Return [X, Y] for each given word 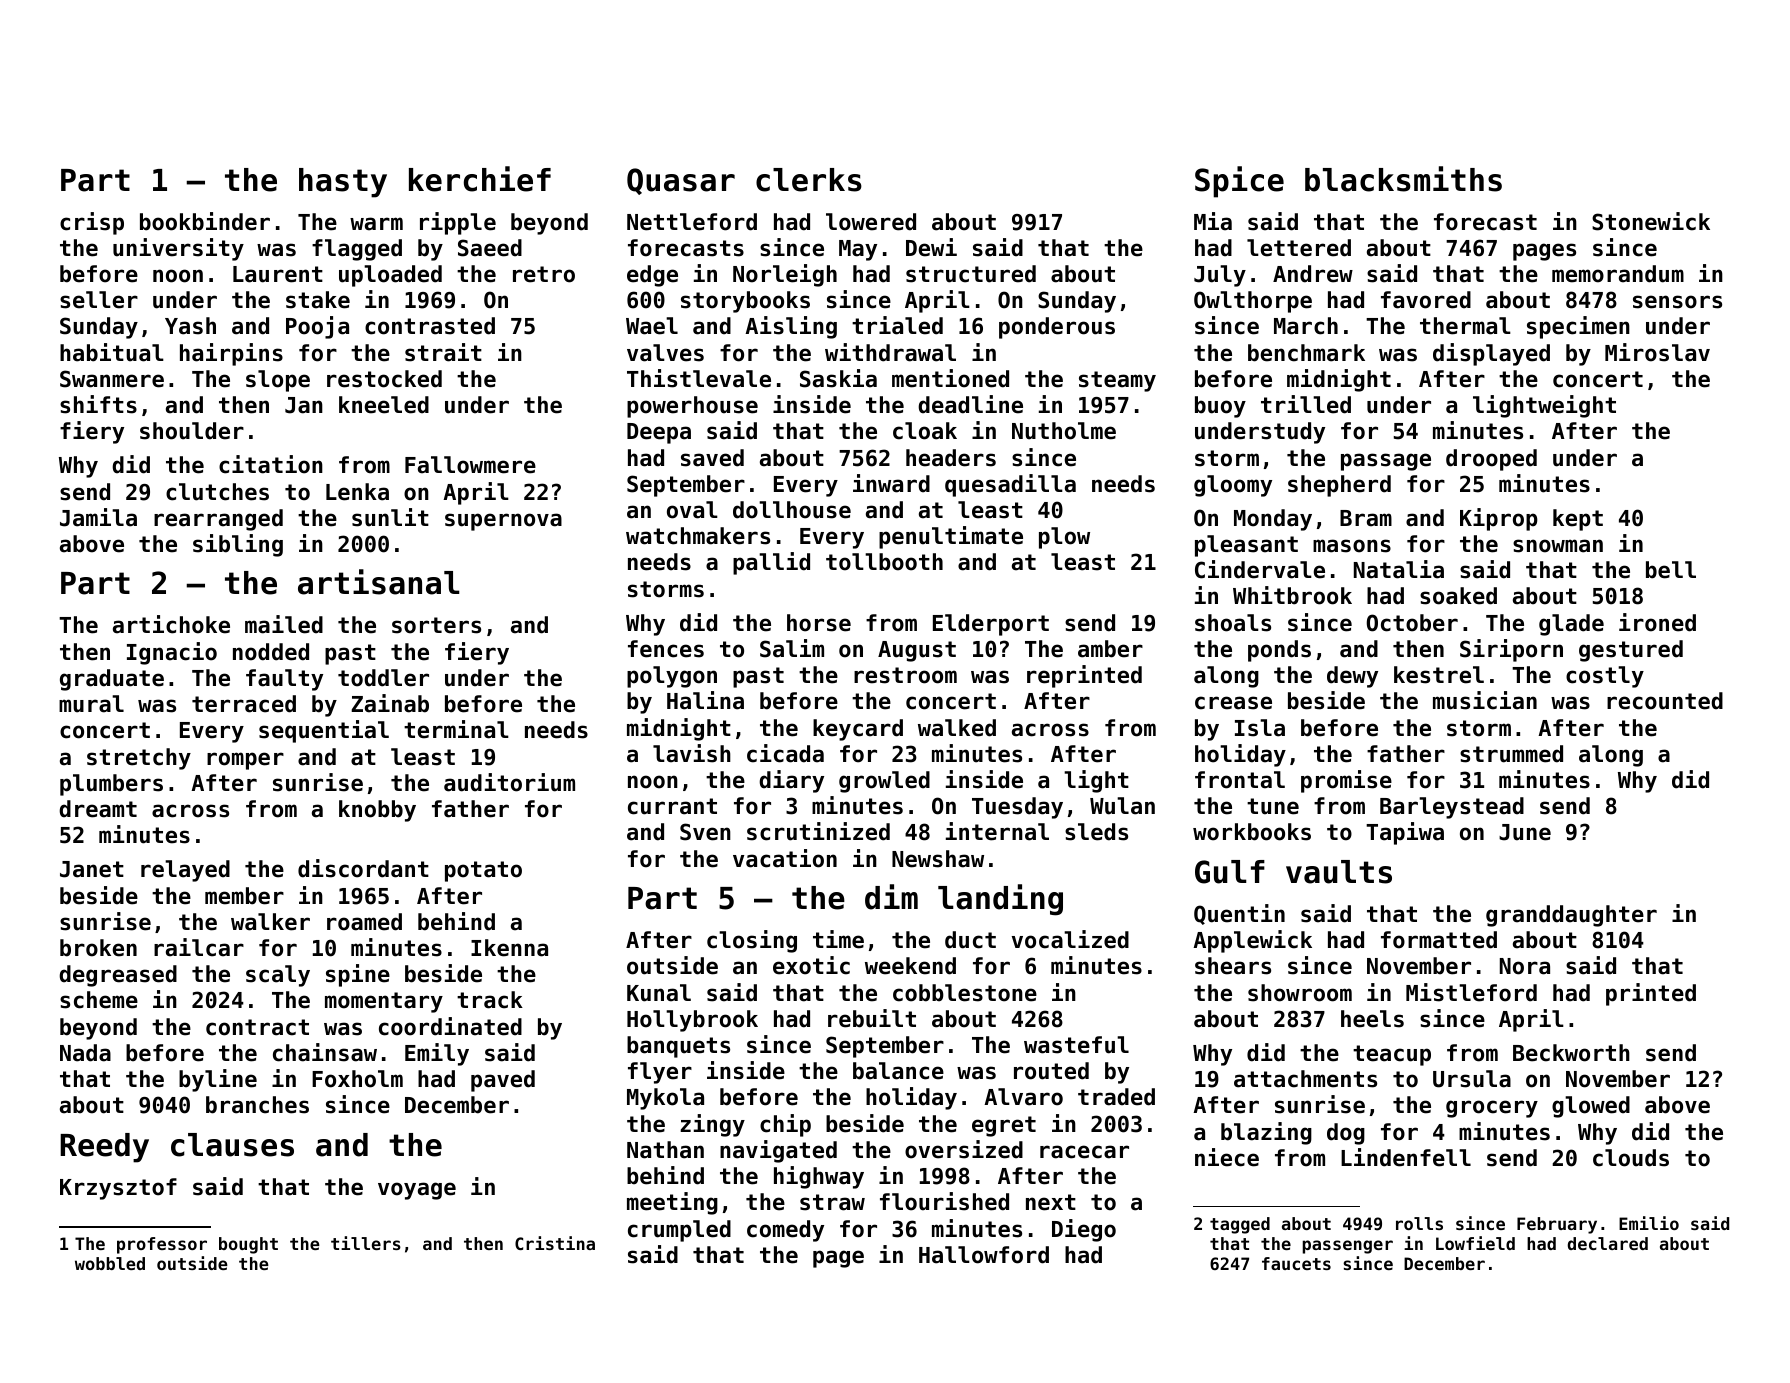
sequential [324, 731]
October [1412, 623]
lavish [692, 753]
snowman [1558, 546]
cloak [925, 431]
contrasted [430, 326]
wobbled [110, 1263]
